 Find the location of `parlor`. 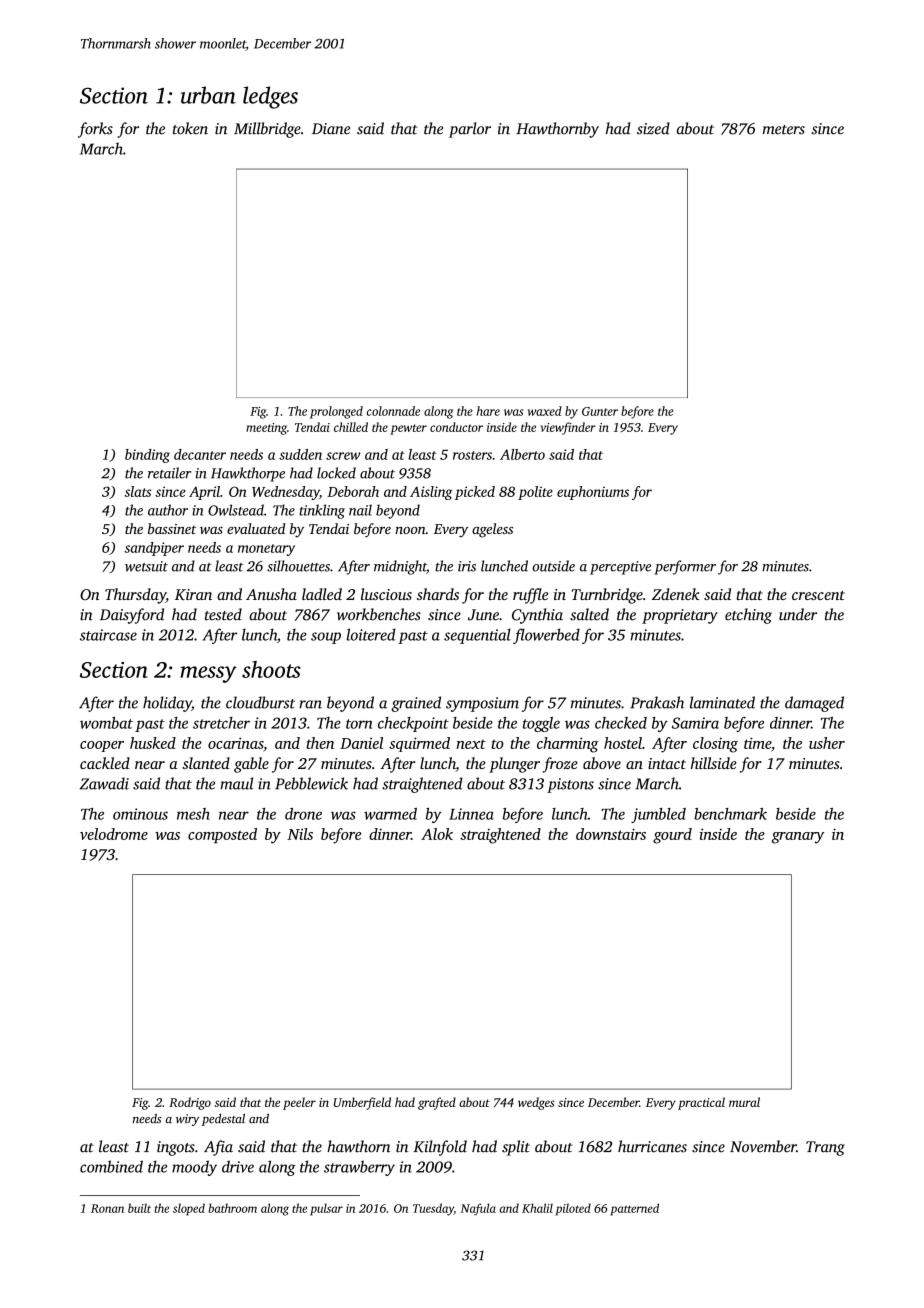

parlor is located at coordinates (470, 130).
